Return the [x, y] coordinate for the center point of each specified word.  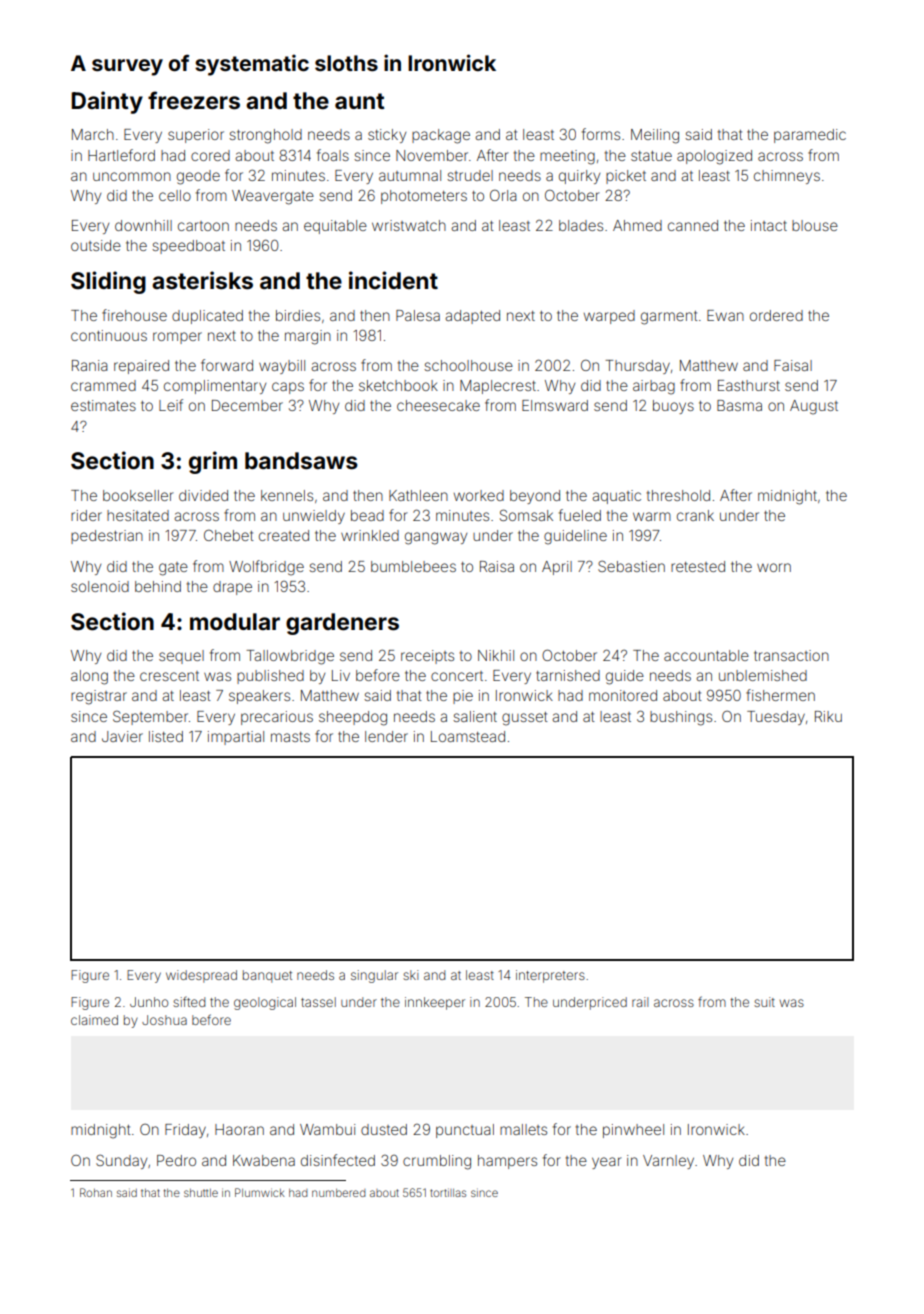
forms [601, 134]
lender [386, 736]
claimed [94, 1020]
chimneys [787, 177]
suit [764, 1002]
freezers [194, 100]
